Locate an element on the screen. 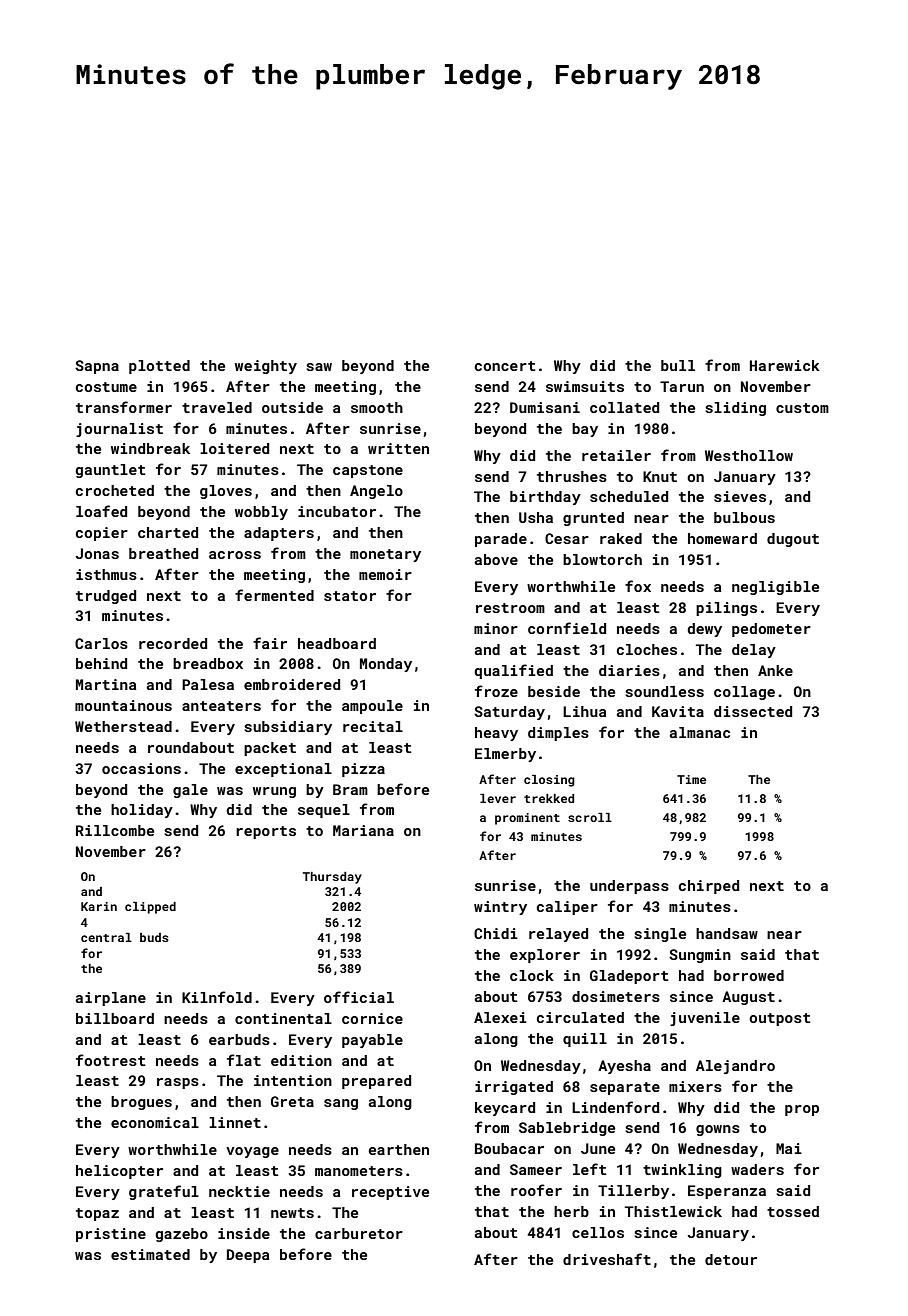 Image resolution: width=908 pixels, height=1316 pixels. Martina is located at coordinates (106, 684).
